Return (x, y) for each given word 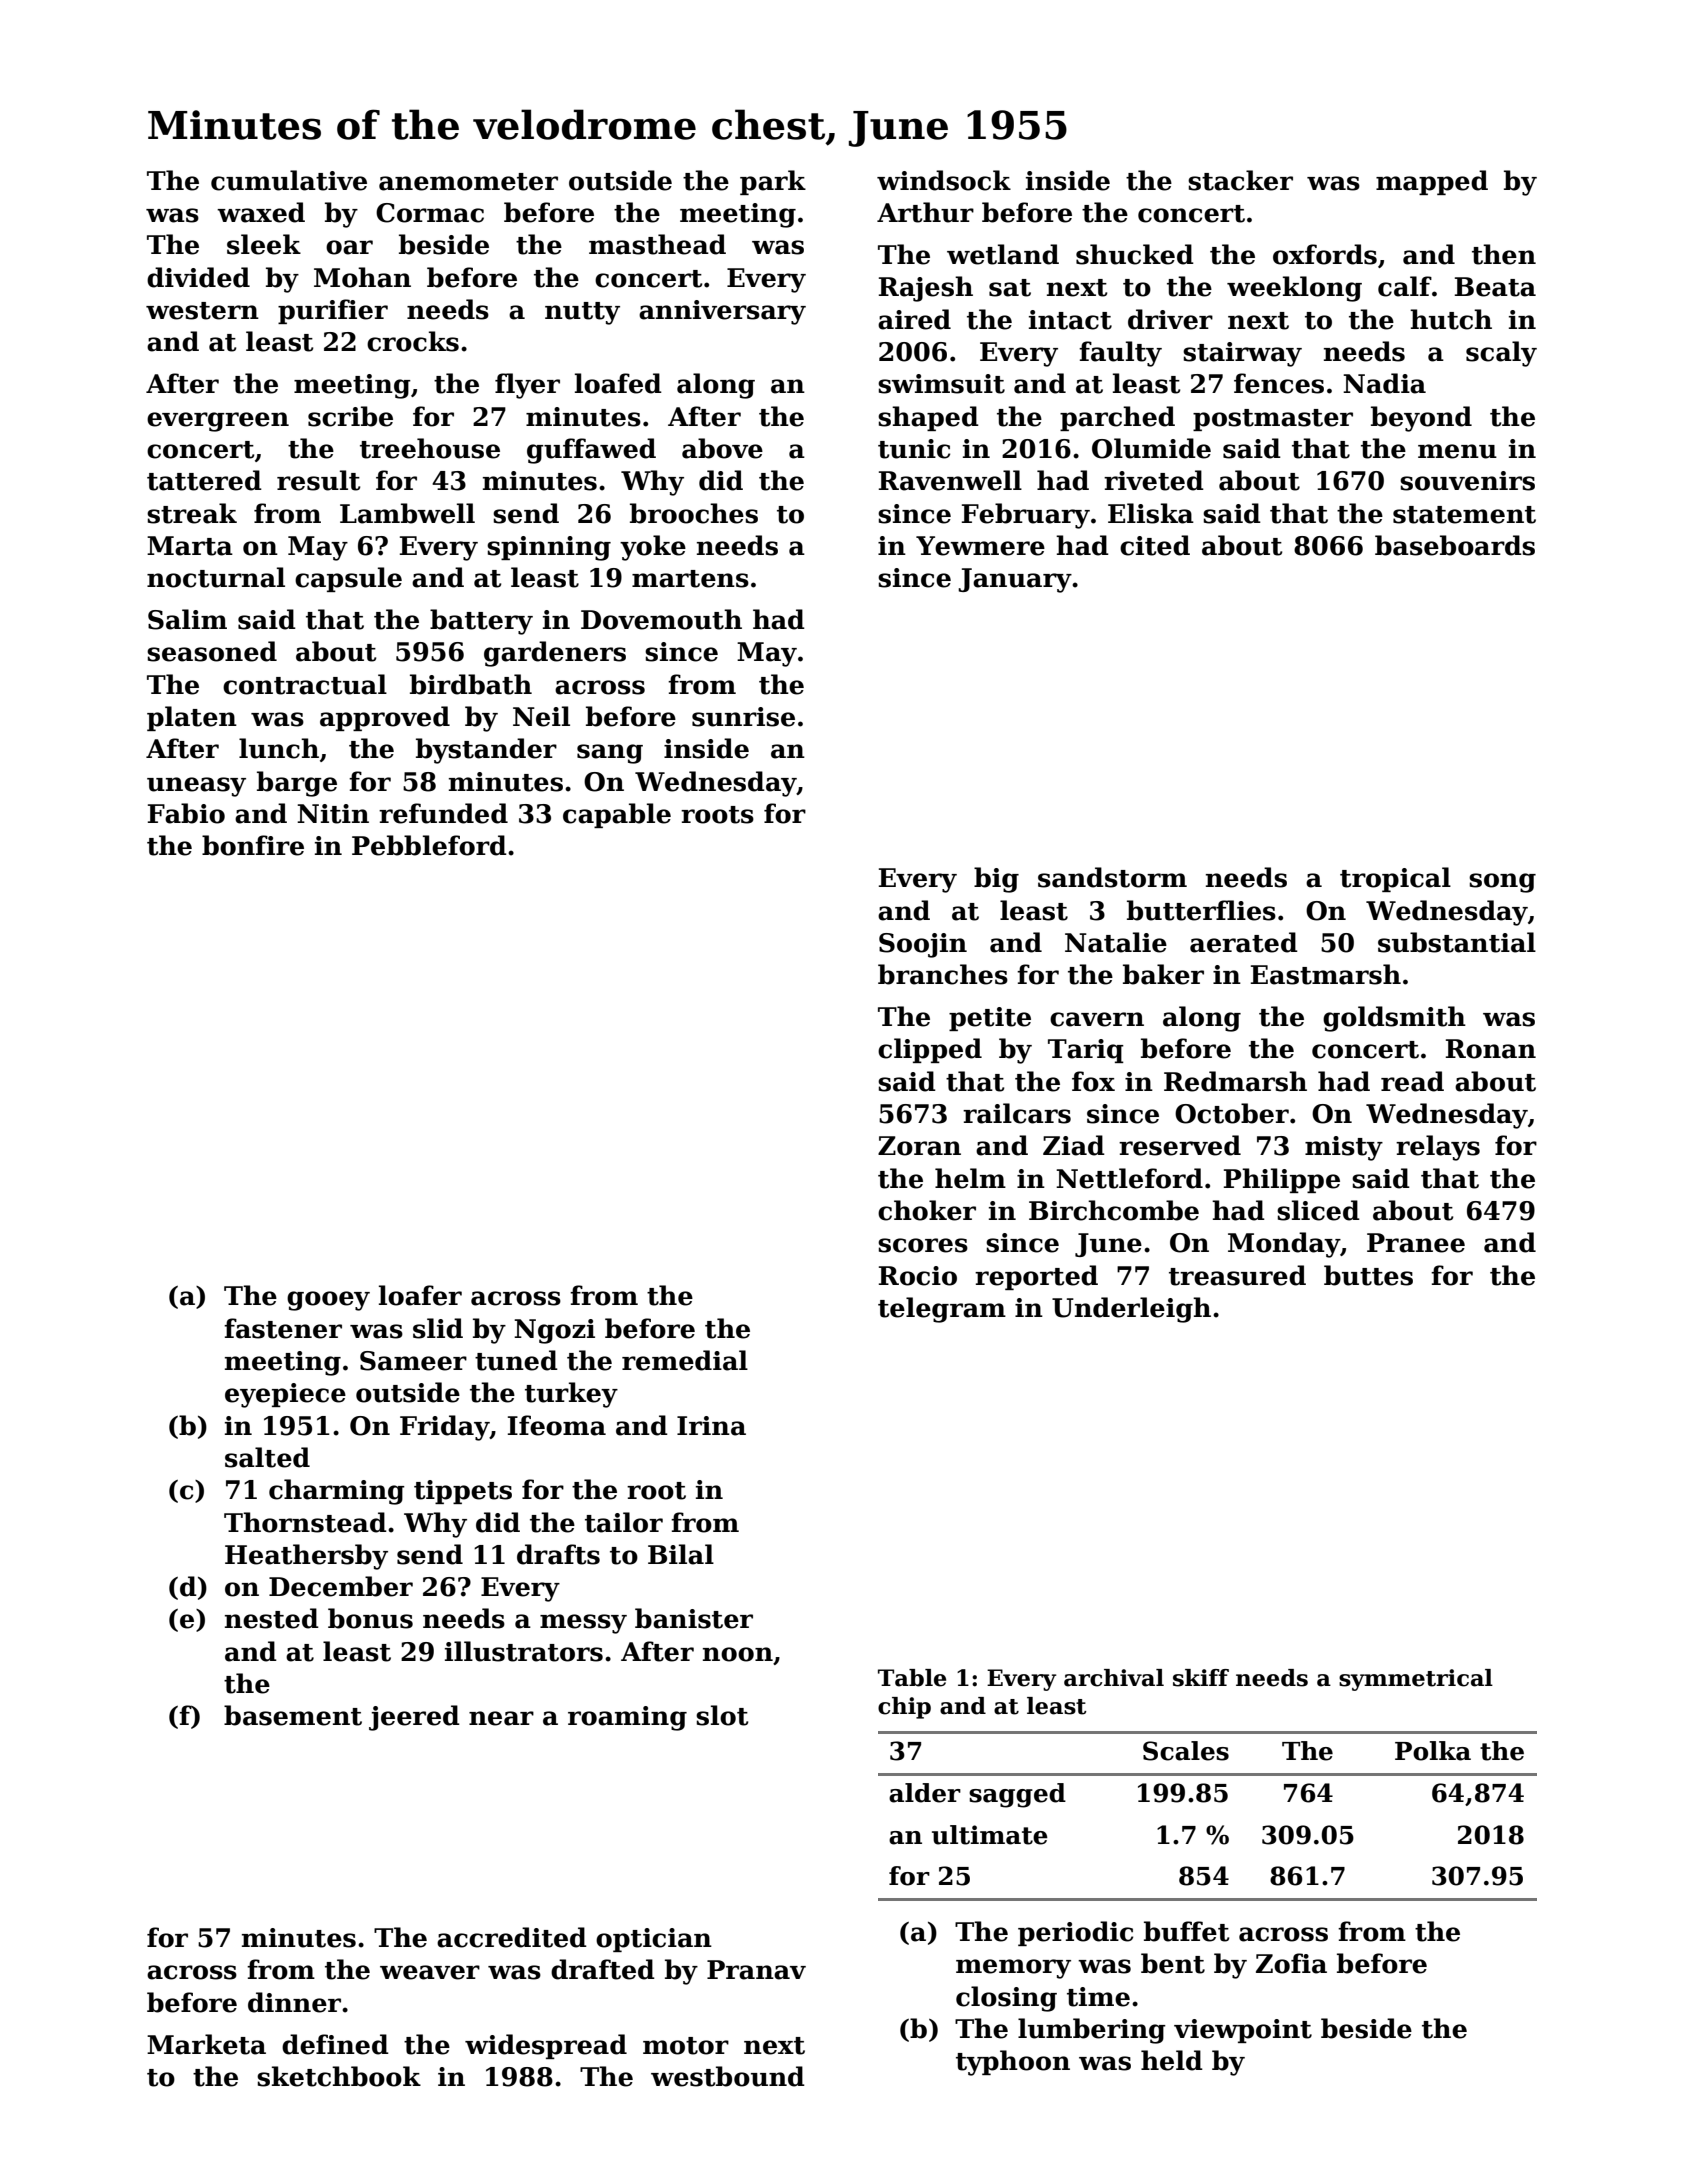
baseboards (1455, 545)
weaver (430, 1972)
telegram (942, 1310)
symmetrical (1416, 1680)
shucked (1135, 254)
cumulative (289, 180)
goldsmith (1394, 1019)
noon (738, 1654)
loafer (420, 1295)
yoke (653, 548)
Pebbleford (429, 845)
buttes (1368, 1275)
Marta (190, 546)
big (996, 880)
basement (293, 1715)
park (773, 182)
